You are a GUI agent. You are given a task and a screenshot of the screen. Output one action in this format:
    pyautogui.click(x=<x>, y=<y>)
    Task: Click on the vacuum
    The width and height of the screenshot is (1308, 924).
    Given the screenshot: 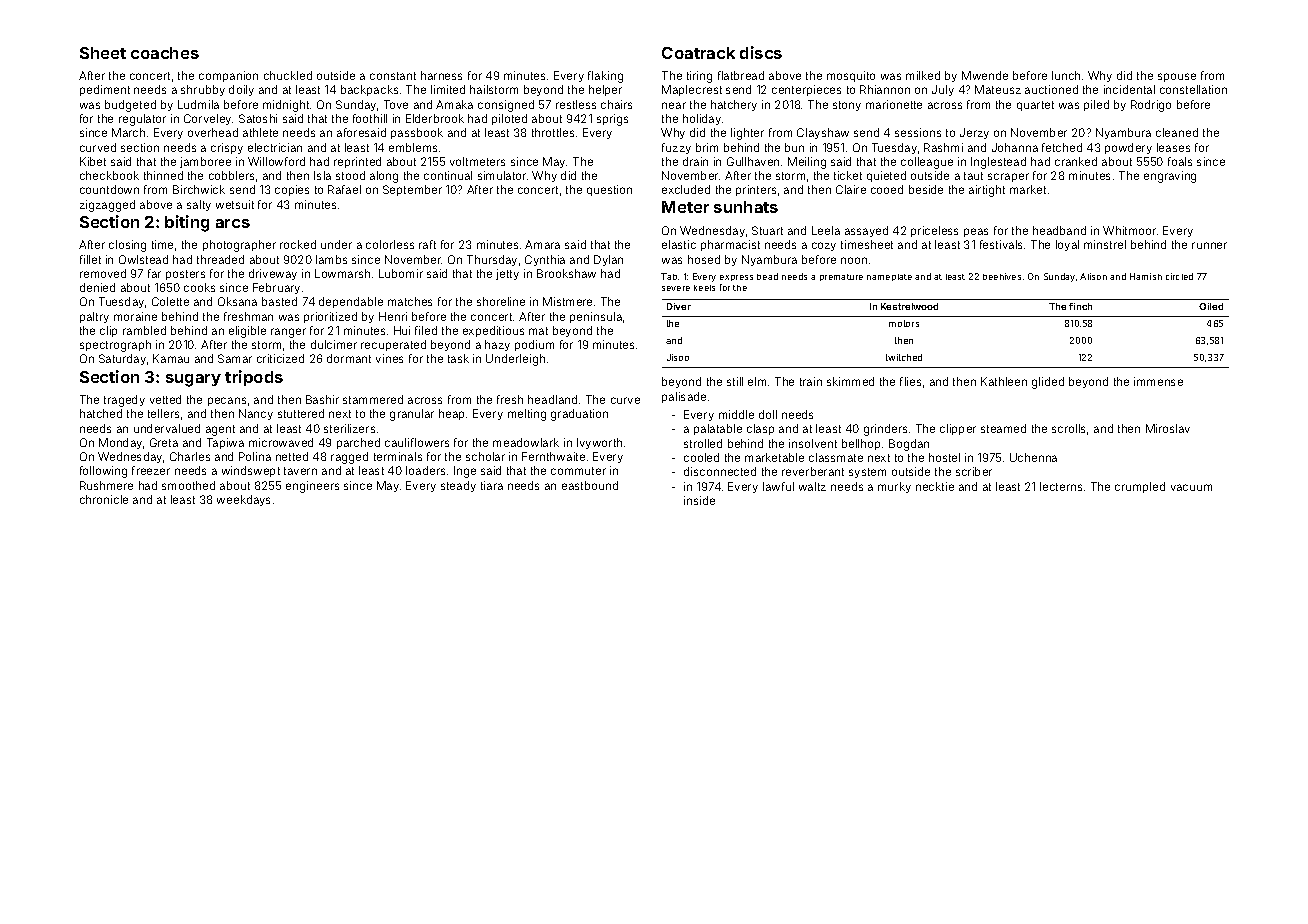 What is the action you would take?
    pyautogui.click(x=1191, y=487)
